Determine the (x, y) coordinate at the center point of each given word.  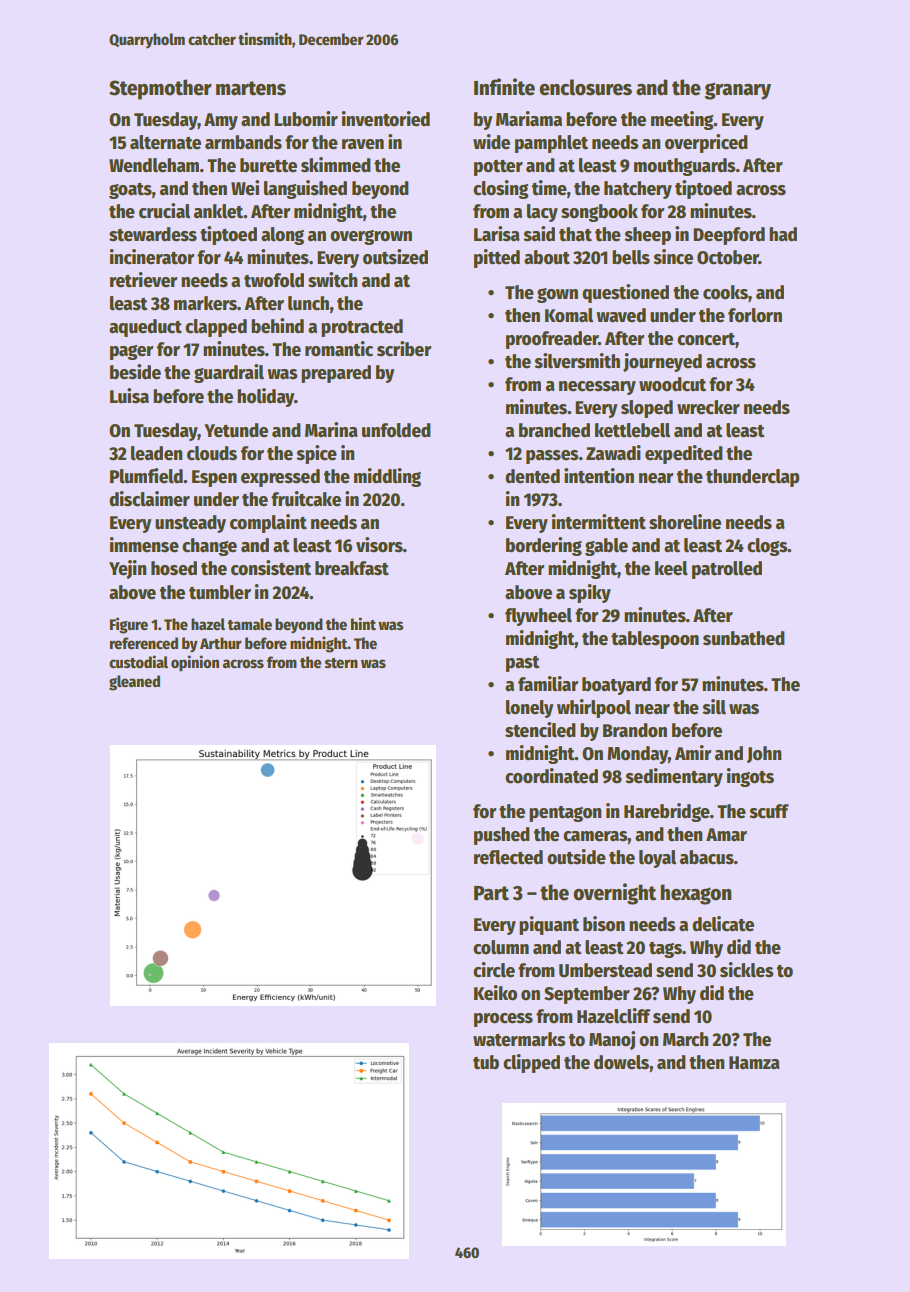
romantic (339, 349)
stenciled (540, 730)
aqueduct (145, 328)
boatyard (616, 686)
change (209, 547)
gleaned (134, 683)
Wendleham (154, 165)
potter (498, 168)
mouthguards (685, 167)
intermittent (599, 522)
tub (486, 1062)
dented (532, 476)
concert (706, 340)
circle (494, 970)
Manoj (612, 1040)
